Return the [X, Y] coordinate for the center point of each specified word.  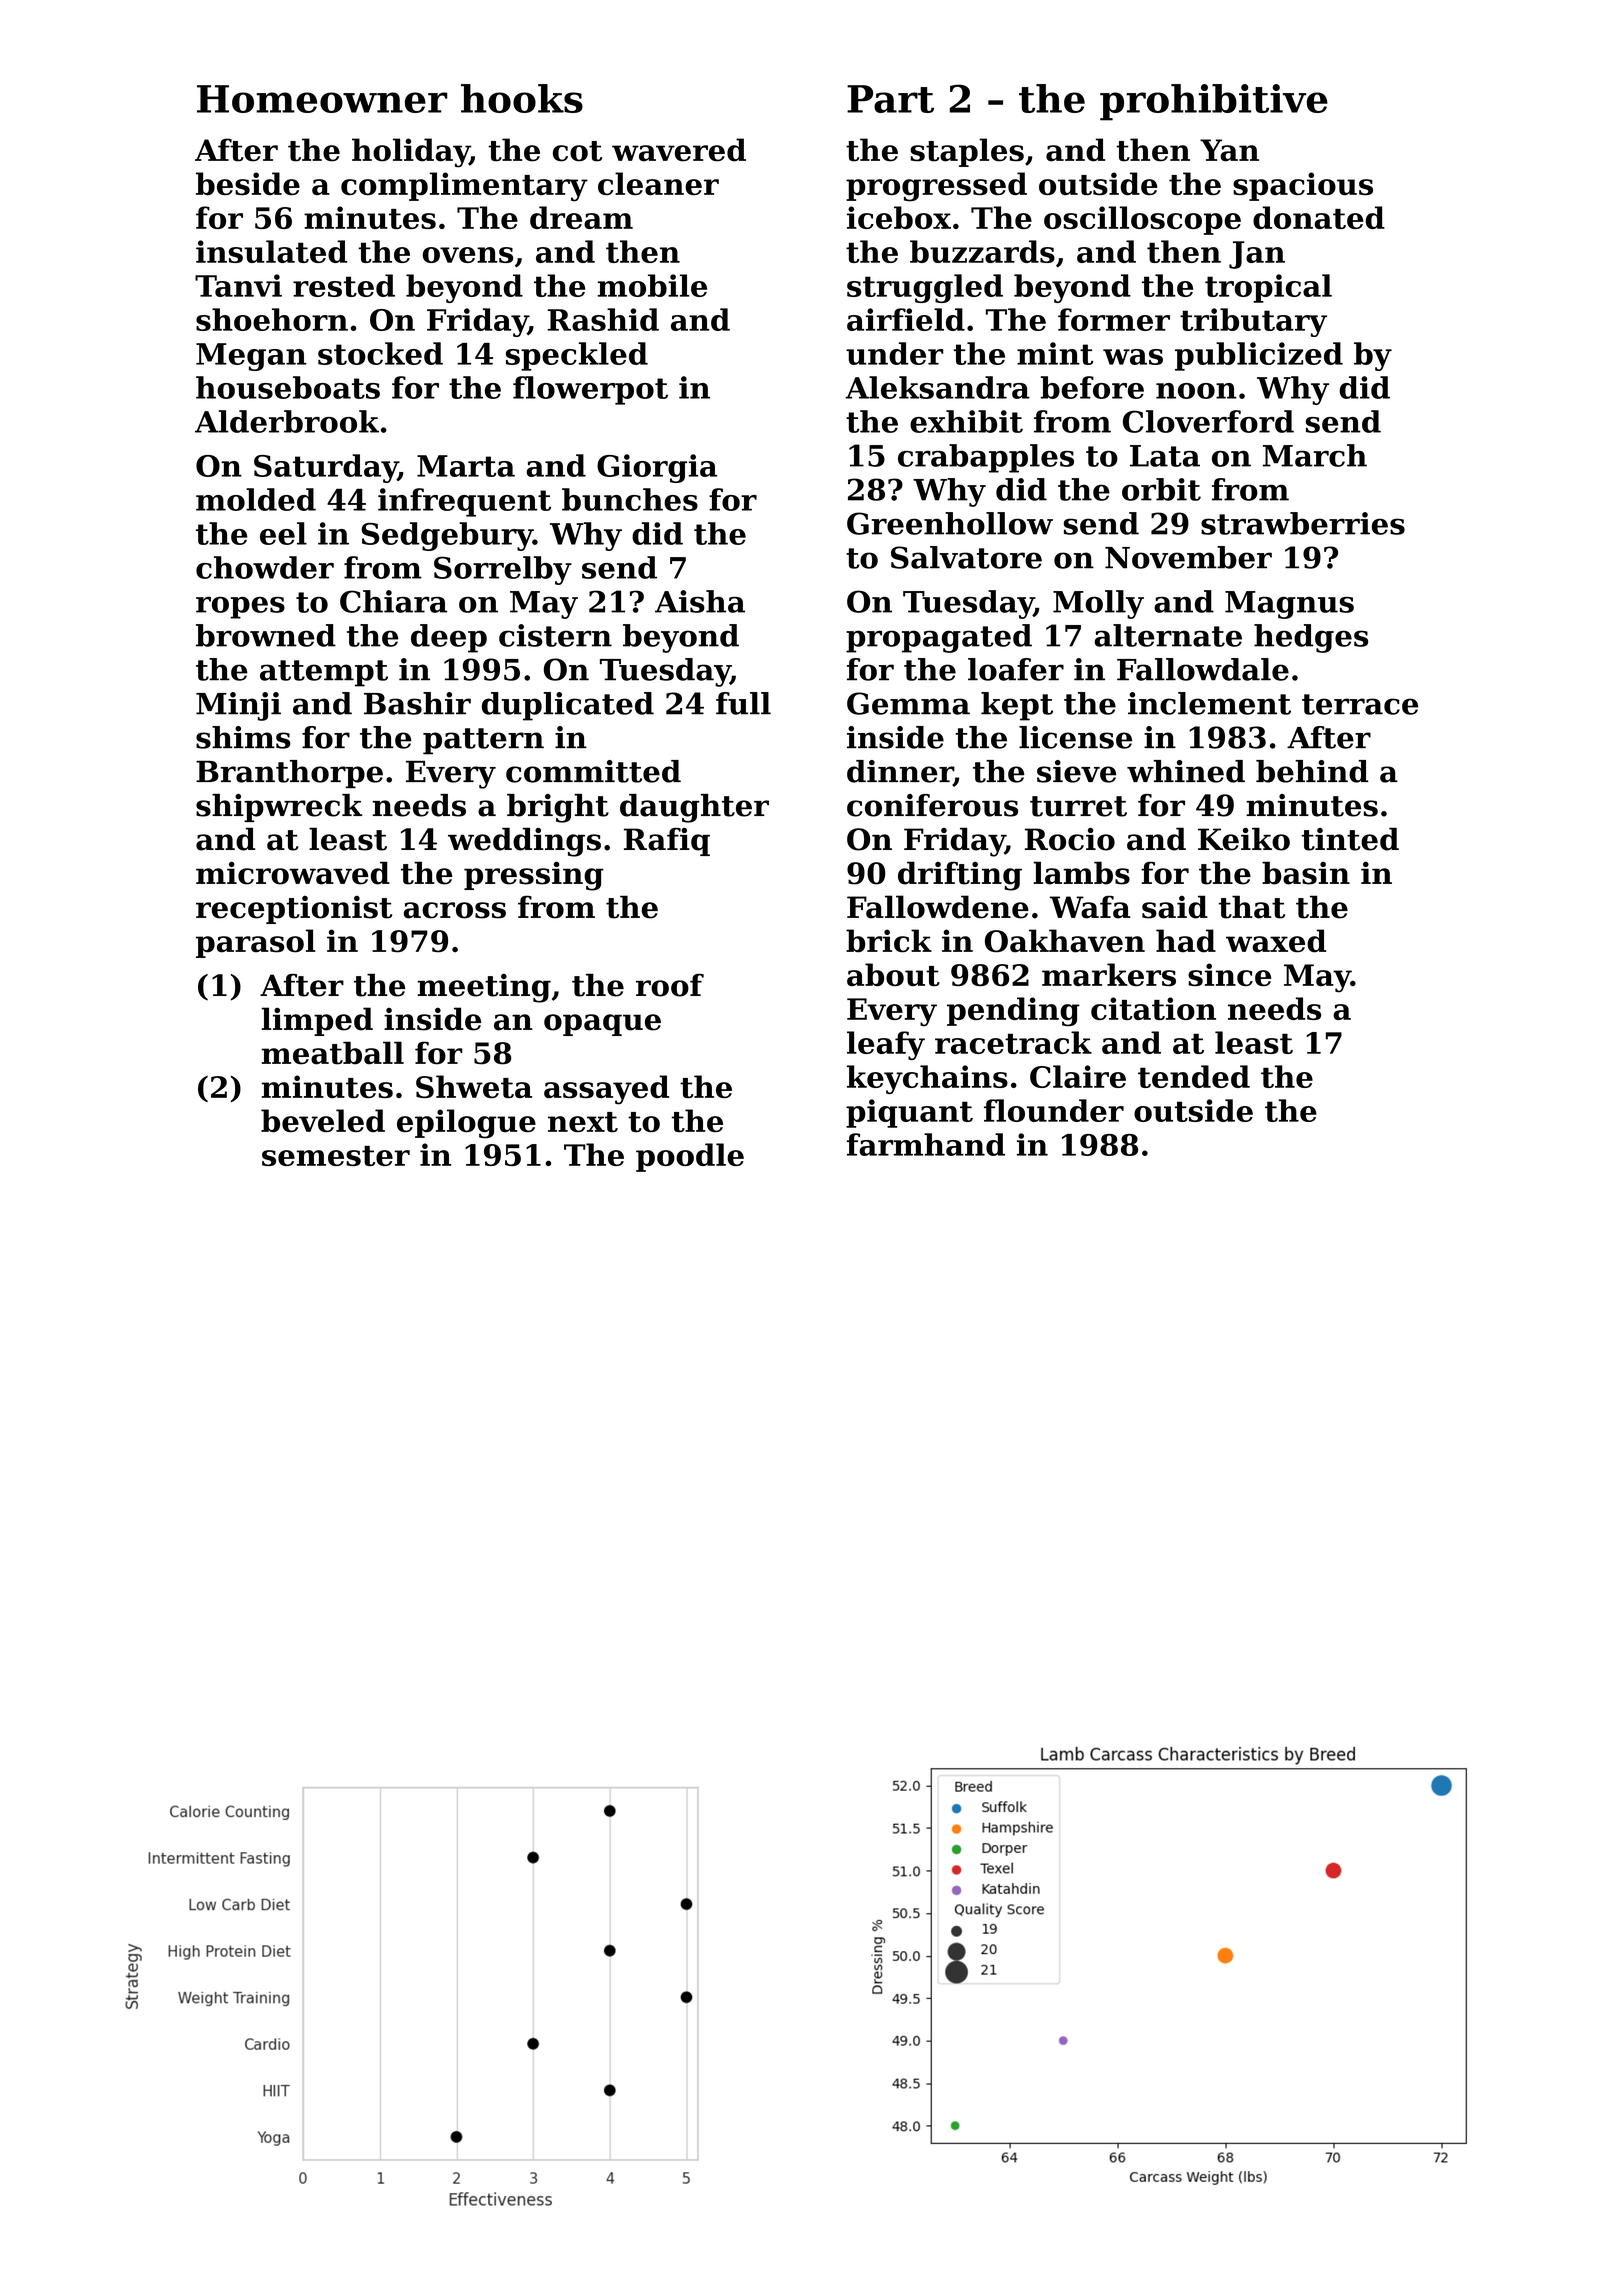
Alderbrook [287, 421]
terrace [1360, 704]
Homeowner [322, 99]
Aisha [700, 601]
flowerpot [590, 390]
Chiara [393, 601]
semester [336, 1156]
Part [890, 99]
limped [317, 1021]
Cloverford [1208, 421]
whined [1186, 771]
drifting [960, 876]
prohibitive [1214, 102]
